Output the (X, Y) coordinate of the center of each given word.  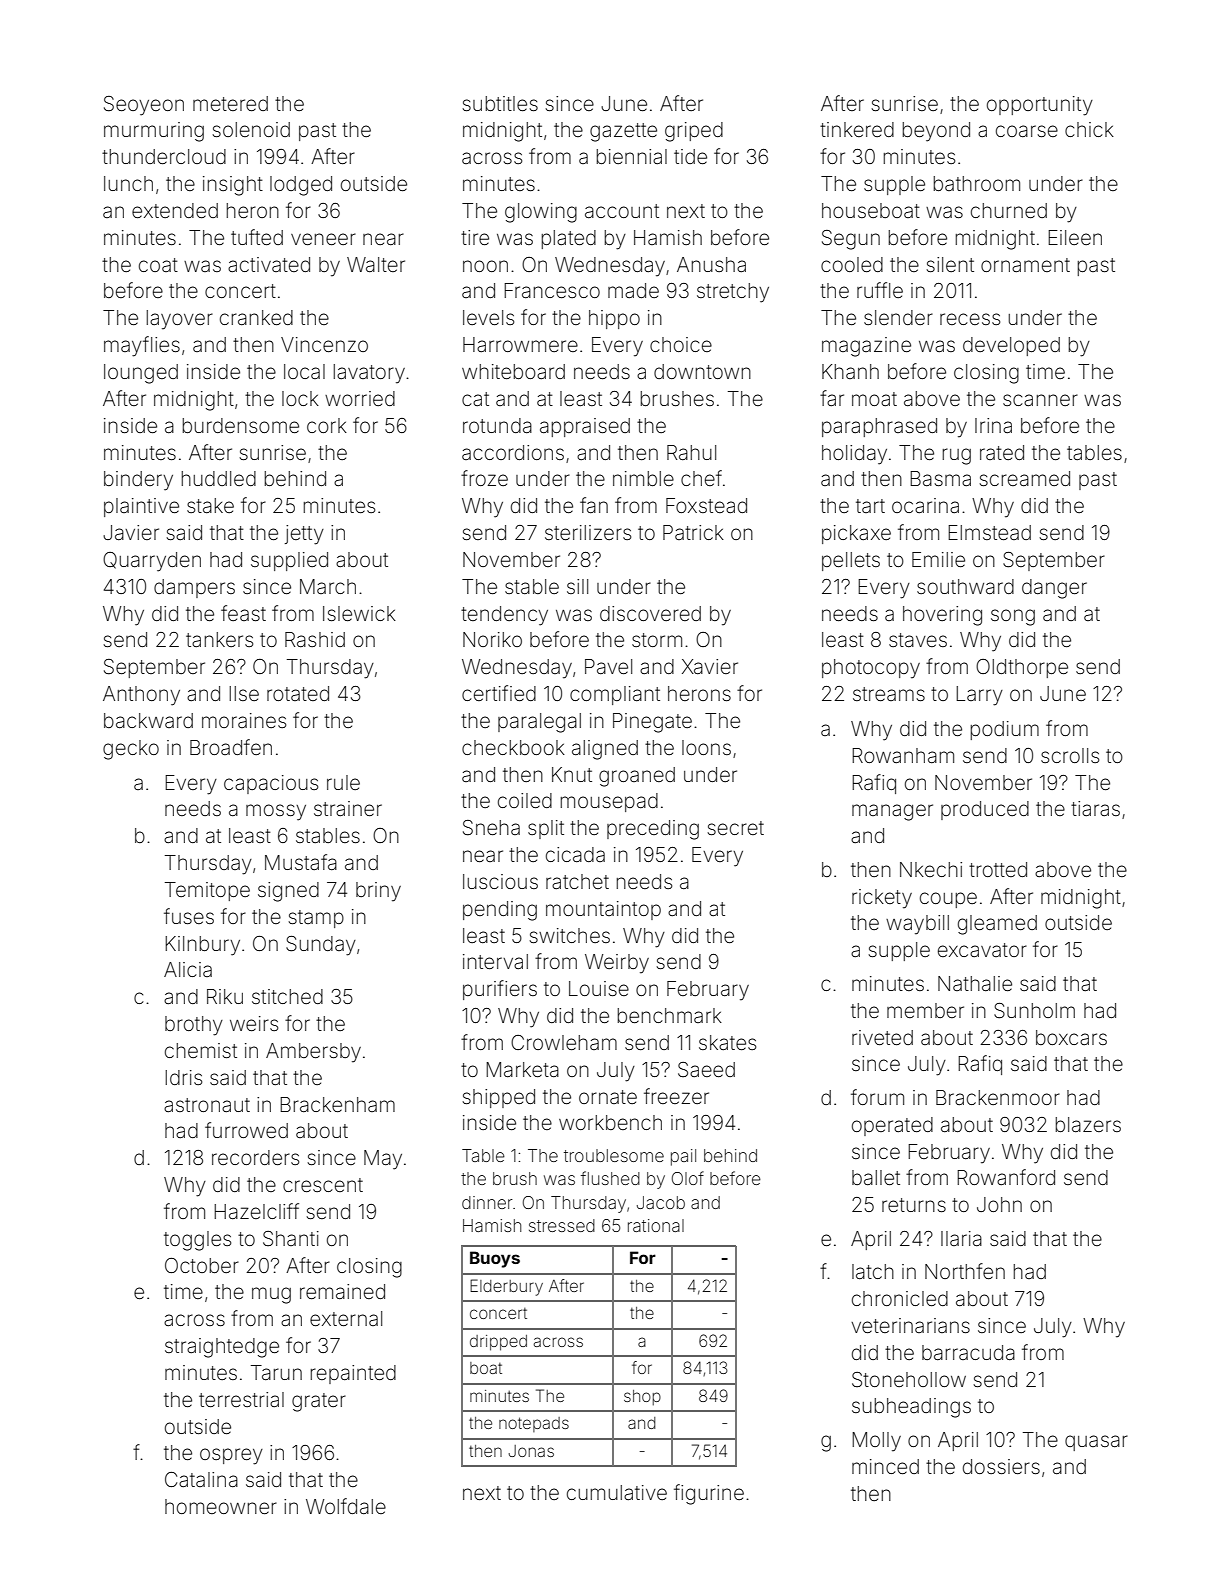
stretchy (733, 293)
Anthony (141, 696)
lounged (141, 374)
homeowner (221, 1506)
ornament (1025, 265)
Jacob (661, 1202)
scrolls (1070, 755)
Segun (851, 240)
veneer (323, 239)
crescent (323, 1185)
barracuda (968, 1352)
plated (569, 239)
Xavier (710, 666)
